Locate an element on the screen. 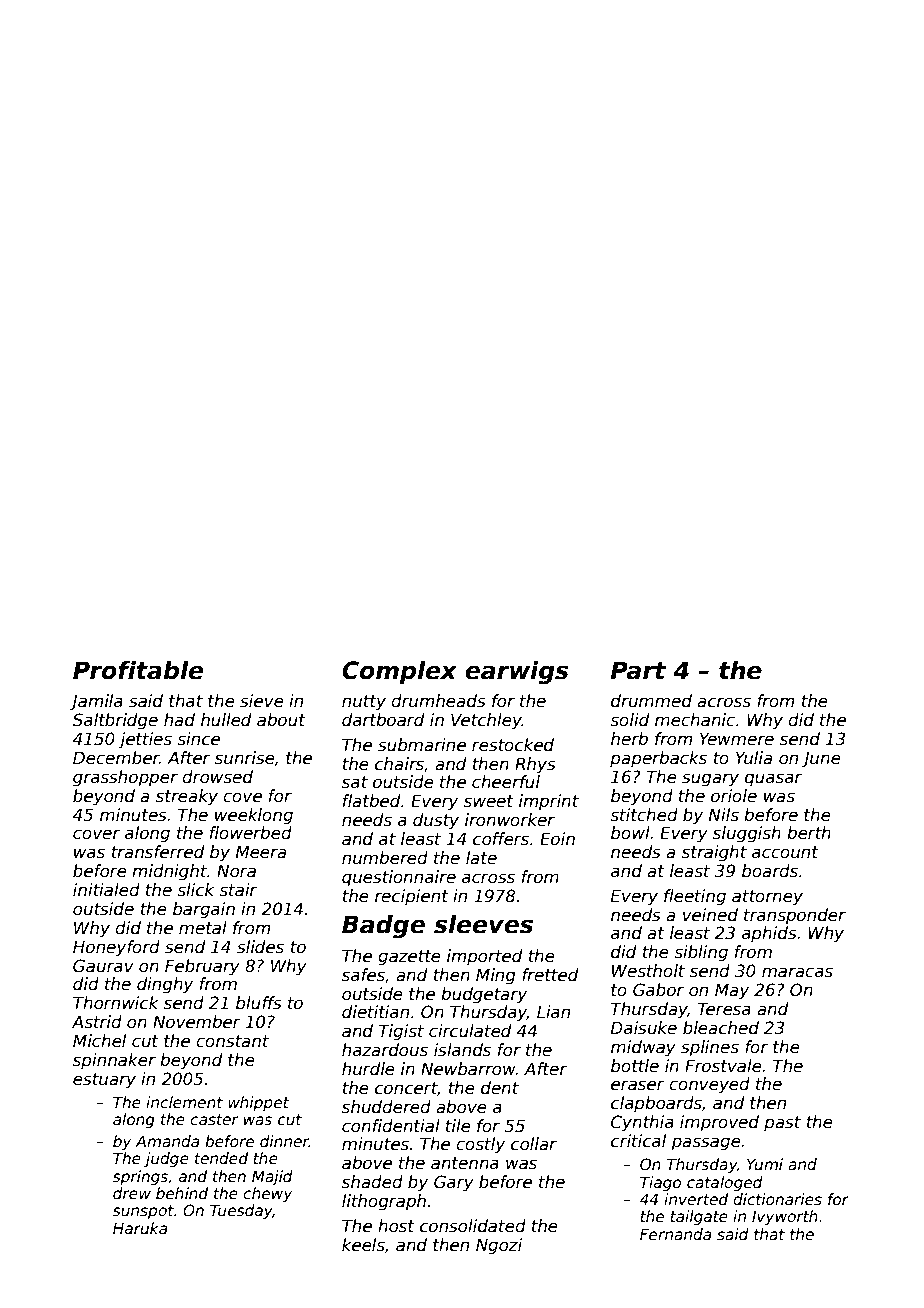  Yewmere is located at coordinates (737, 739).
